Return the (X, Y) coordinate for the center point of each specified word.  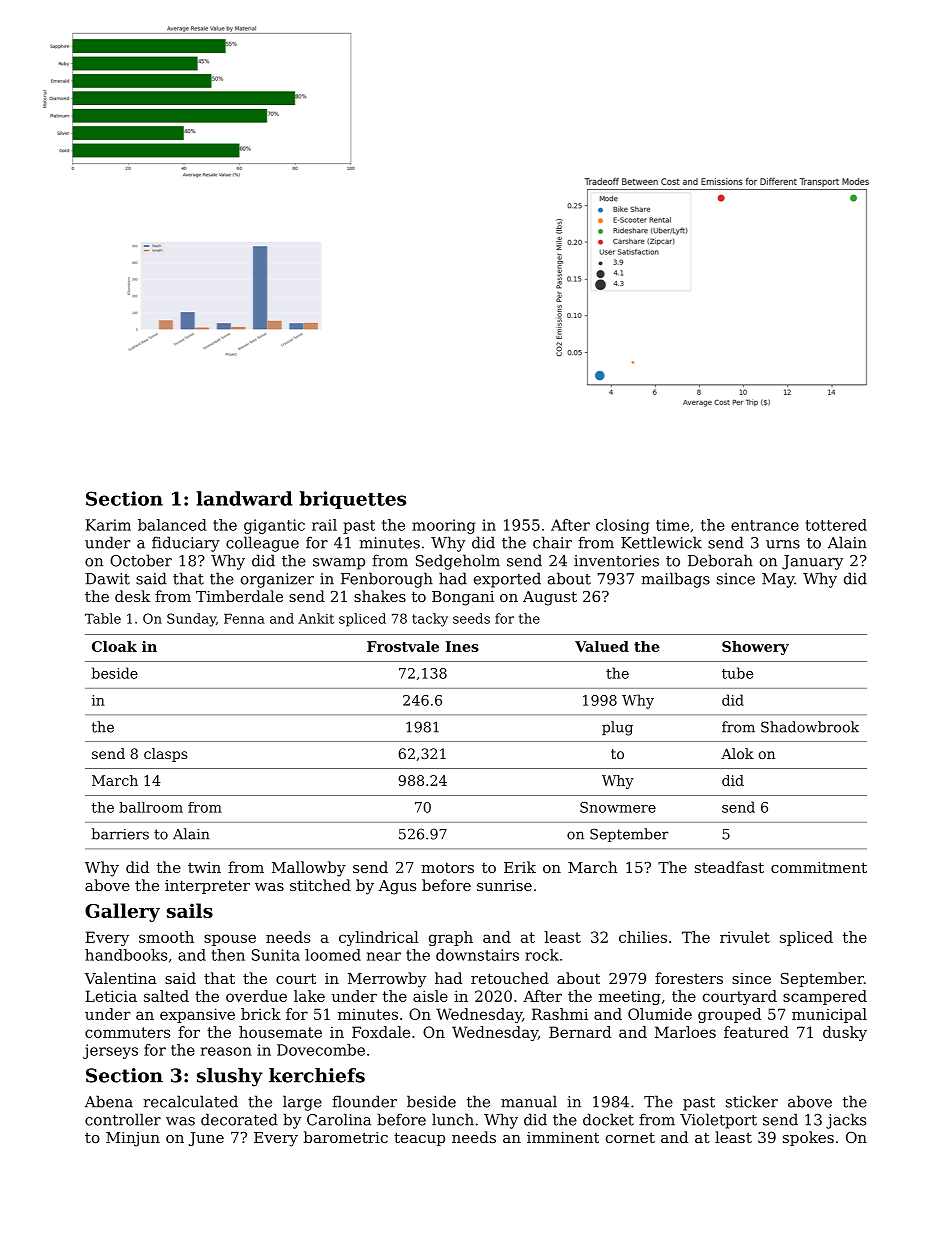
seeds (471, 618)
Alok (737, 753)
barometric (346, 1137)
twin (204, 867)
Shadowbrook (810, 727)
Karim (108, 525)
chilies (643, 937)
